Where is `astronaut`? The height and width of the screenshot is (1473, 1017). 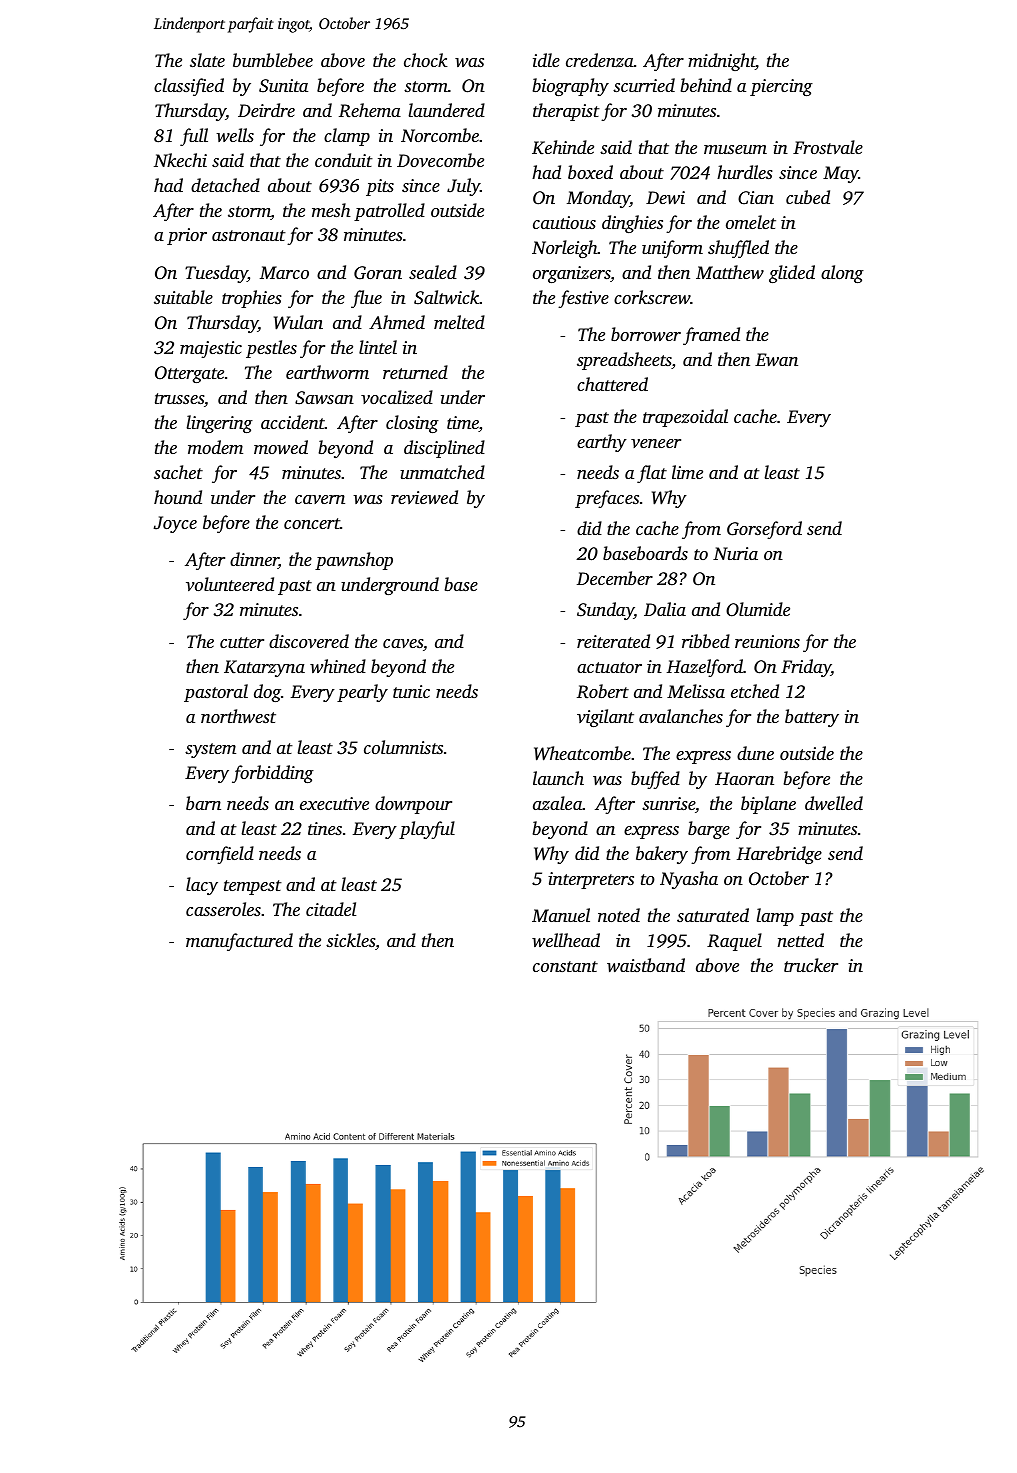
astronaut is located at coordinates (249, 235).
